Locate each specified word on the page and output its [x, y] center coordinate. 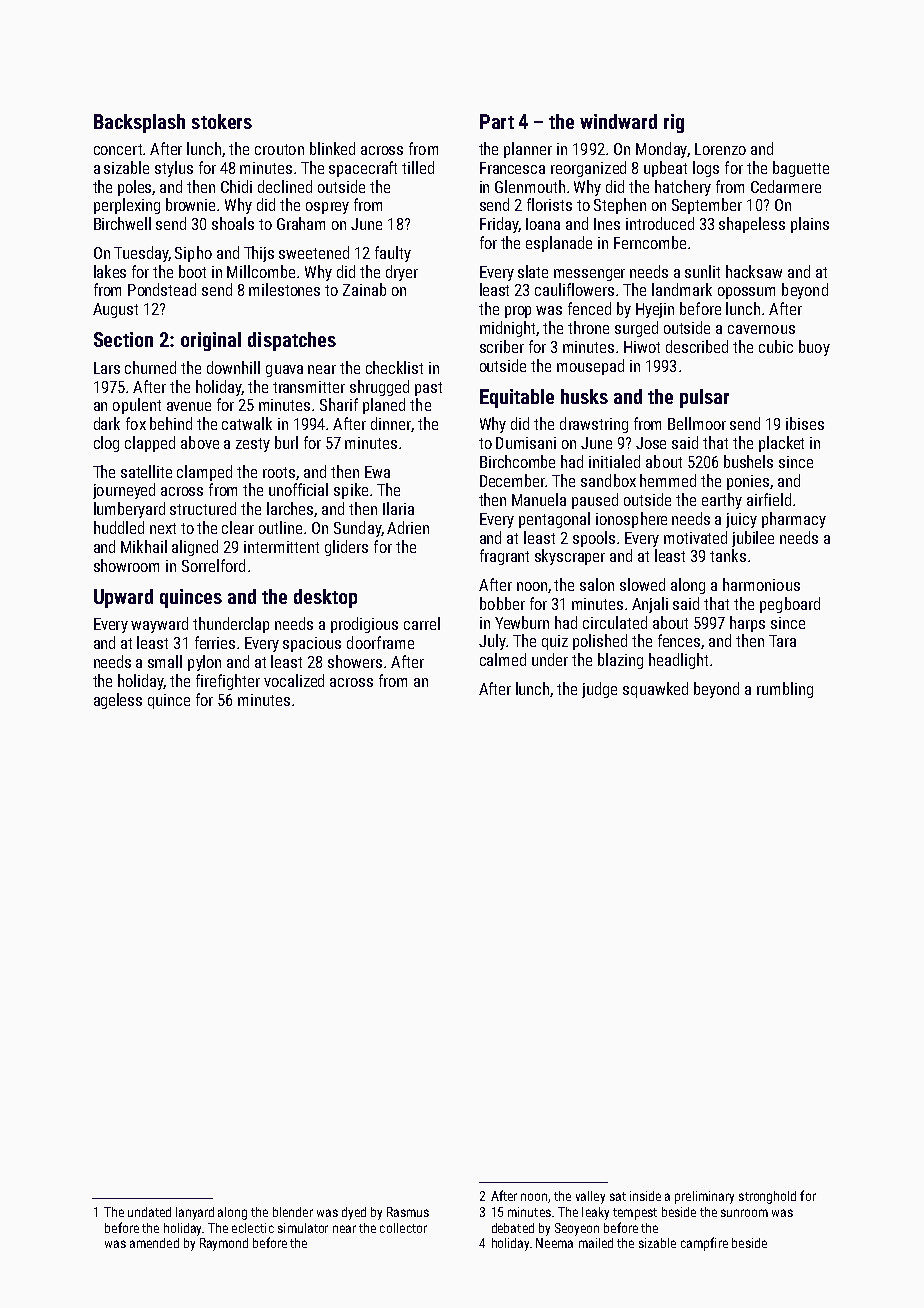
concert [118, 149]
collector [403, 1228]
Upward [123, 598]
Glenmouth [530, 186]
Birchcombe [517, 461]
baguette [801, 169]
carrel [422, 623]
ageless [118, 701]
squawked [655, 690]
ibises [805, 423]
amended [154, 1243]
